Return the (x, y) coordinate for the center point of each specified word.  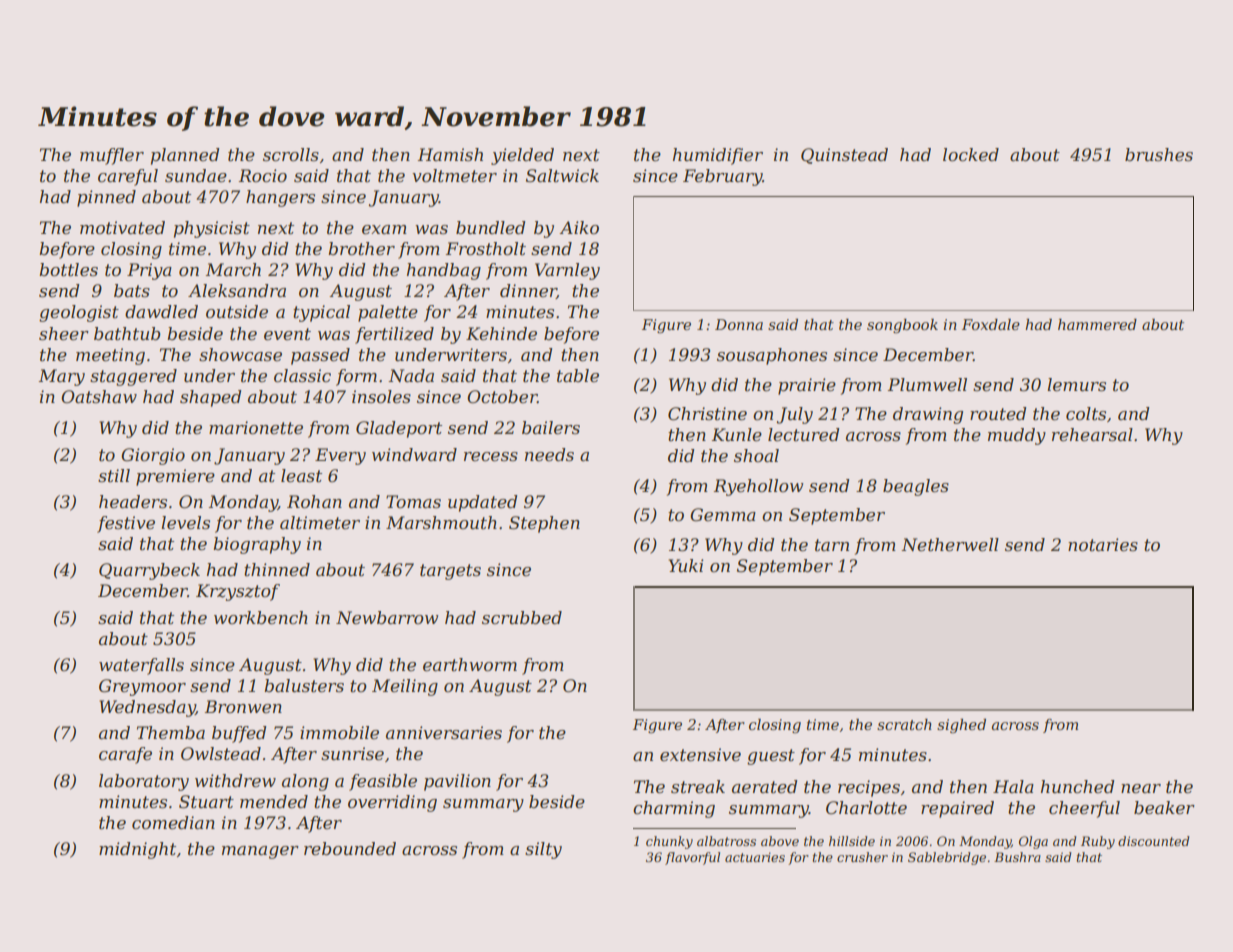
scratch (904, 724)
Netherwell (950, 545)
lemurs (1076, 385)
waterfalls (141, 666)
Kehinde (501, 334)
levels (185, 523)
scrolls (291, 155)
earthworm (470, 665)
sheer (64, 334)
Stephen (544, 524)
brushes (1159, 155)
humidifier (718, 156)
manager (260, 852)
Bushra (1017, 857)
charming (674, 809)
